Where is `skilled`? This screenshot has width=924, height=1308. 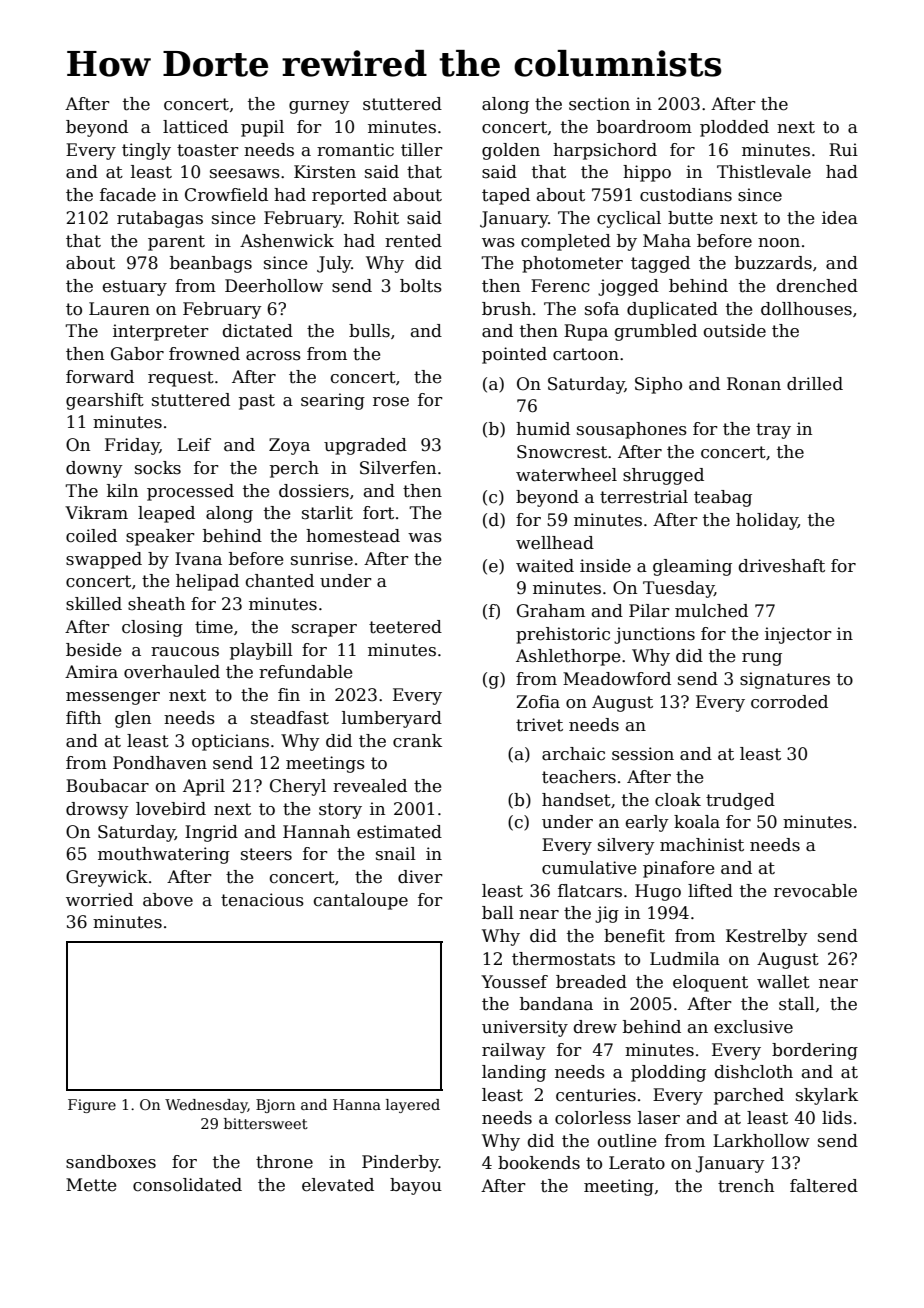 skilled is located at coordinates (94, 604).
